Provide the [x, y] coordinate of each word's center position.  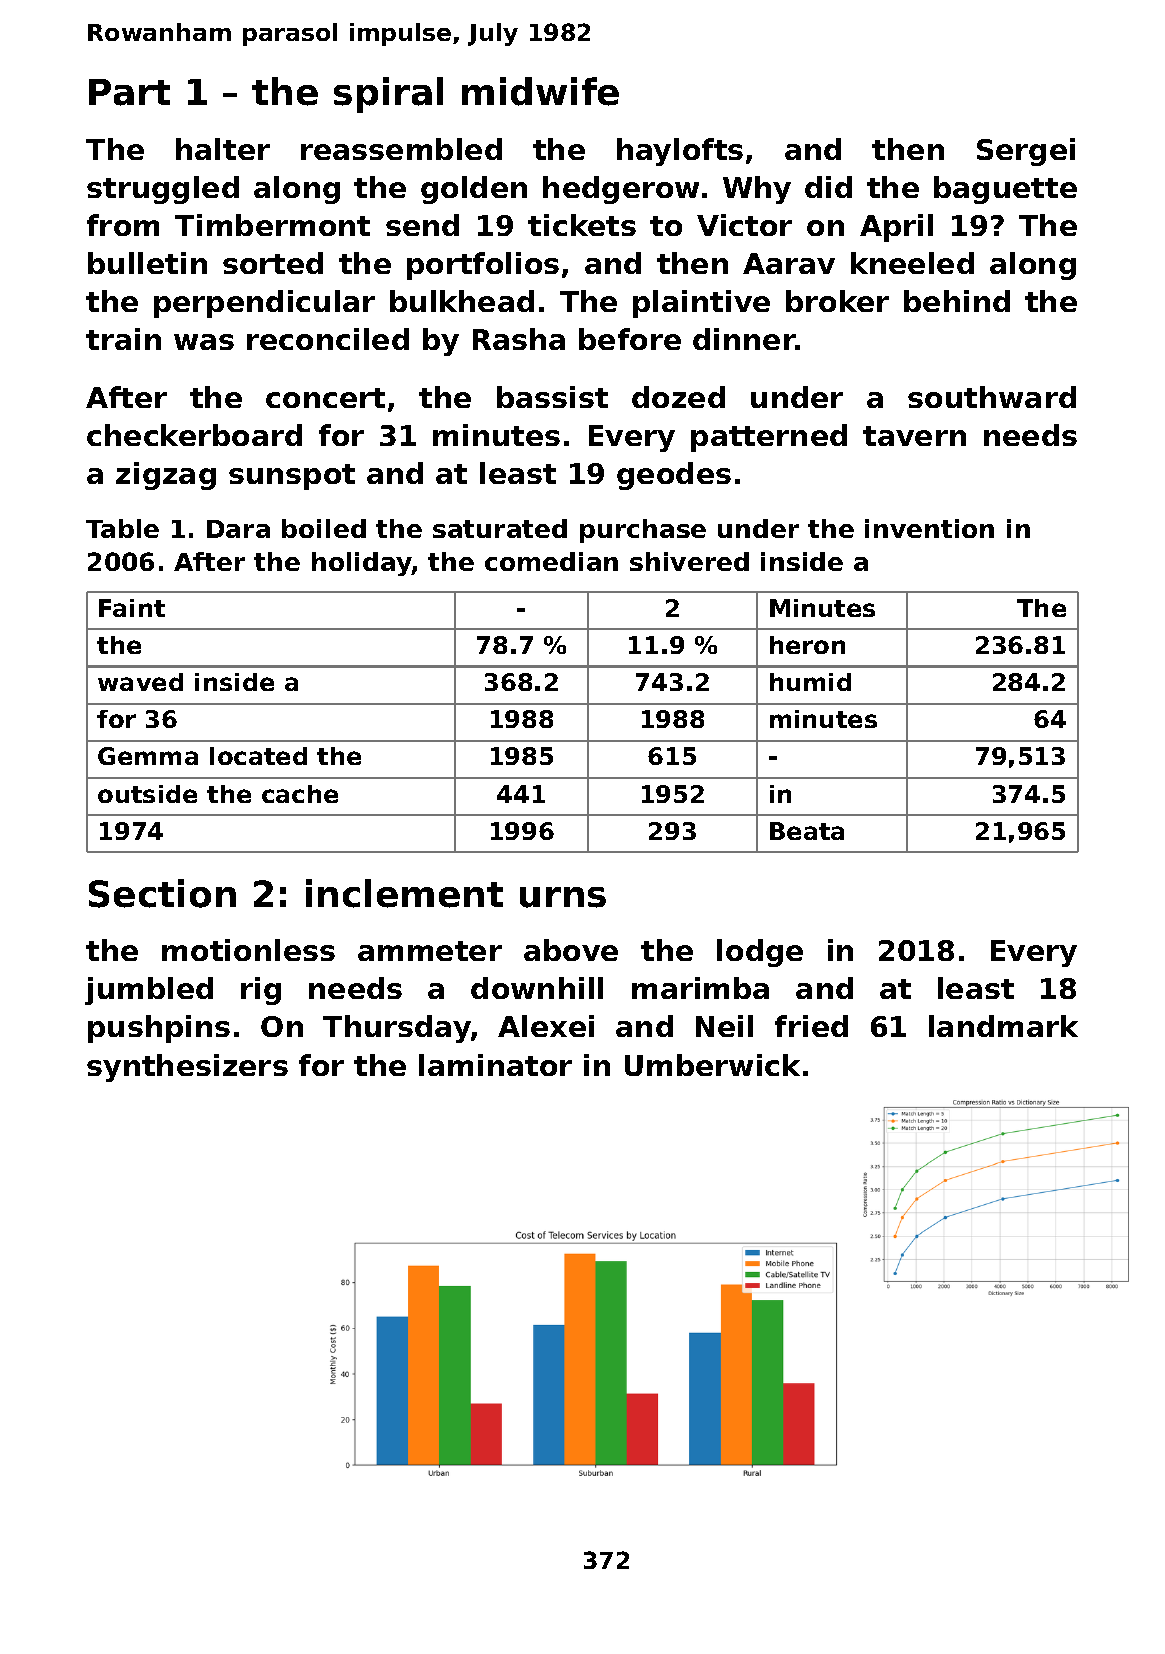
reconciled [328, 339]
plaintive [701, 304]
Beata [807, 831]
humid [810, 682]
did [828, 187]
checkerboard [194, 435]
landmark [1003, 1026]
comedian [551, 561]
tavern [914, 436]
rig [261, 991]
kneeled [912, 263]
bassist [552, 397]
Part [129, 92]
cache [300, 794]
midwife [540, 91]
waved [140, 682]
